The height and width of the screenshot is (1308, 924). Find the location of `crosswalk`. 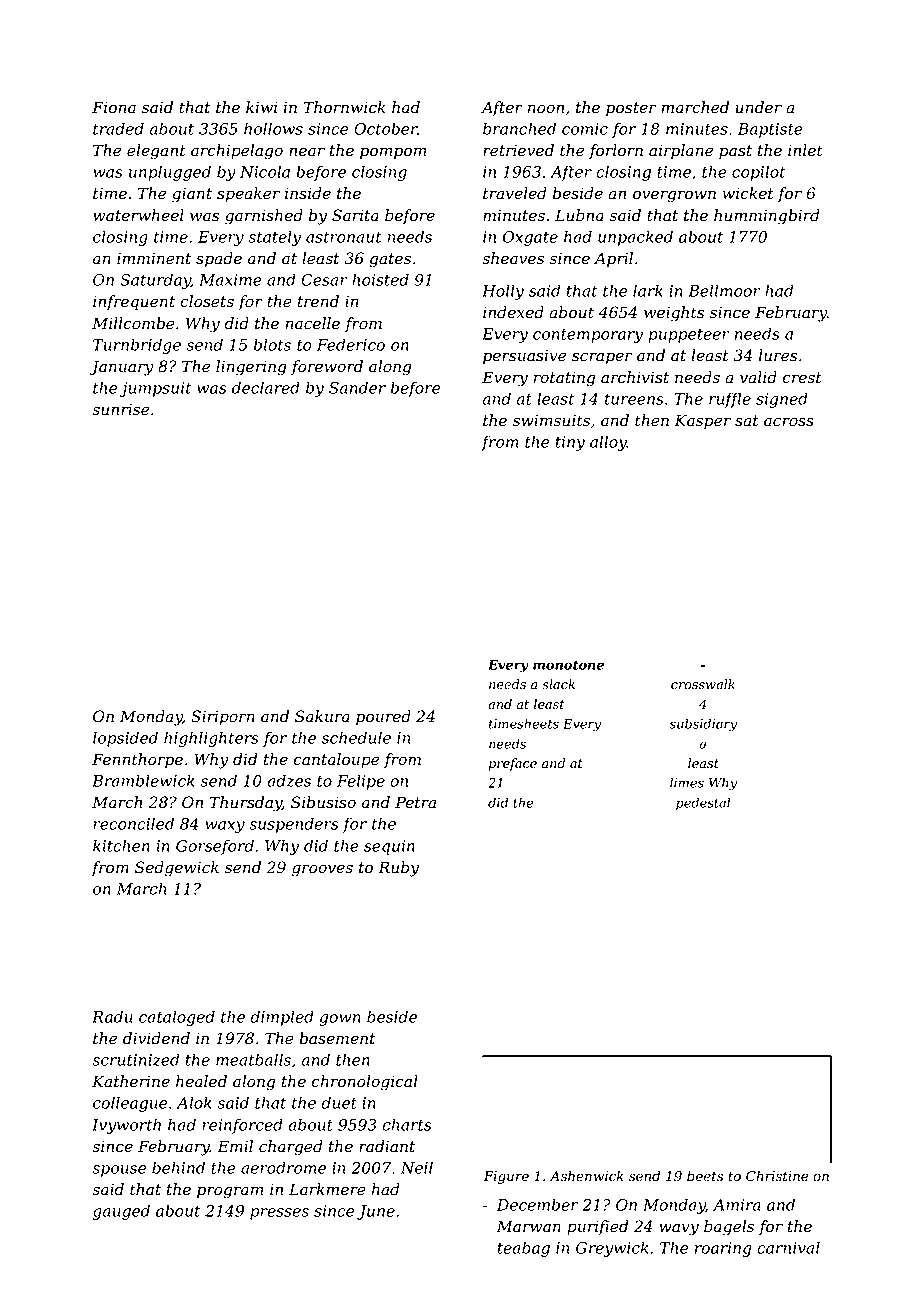

crosswalk is located at coordinates (703, 684).
